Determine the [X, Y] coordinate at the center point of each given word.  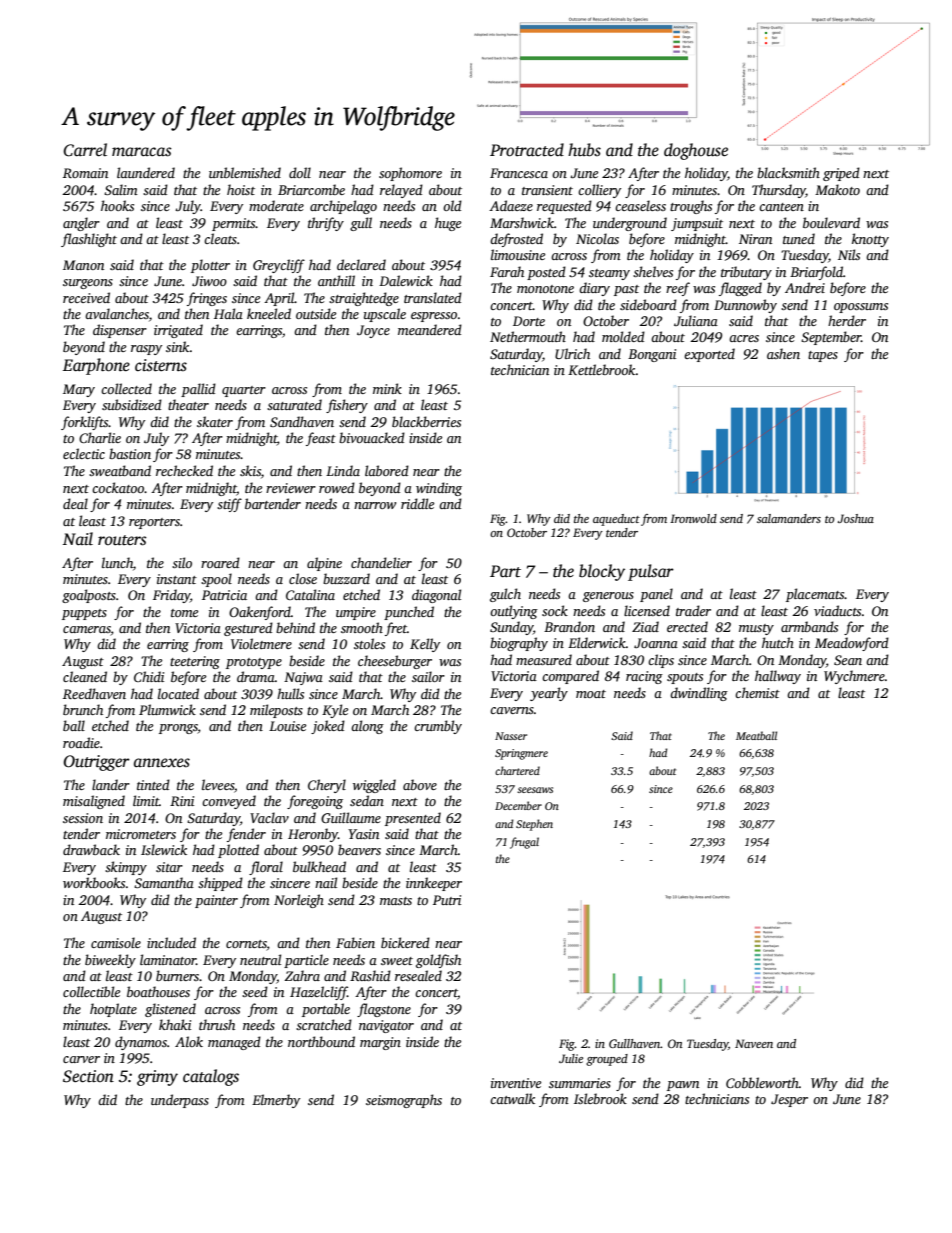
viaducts [837, 610]
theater [188, 404]
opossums [861, 308]
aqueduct [616, 520]
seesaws [535, 790]
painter [216, 901]
